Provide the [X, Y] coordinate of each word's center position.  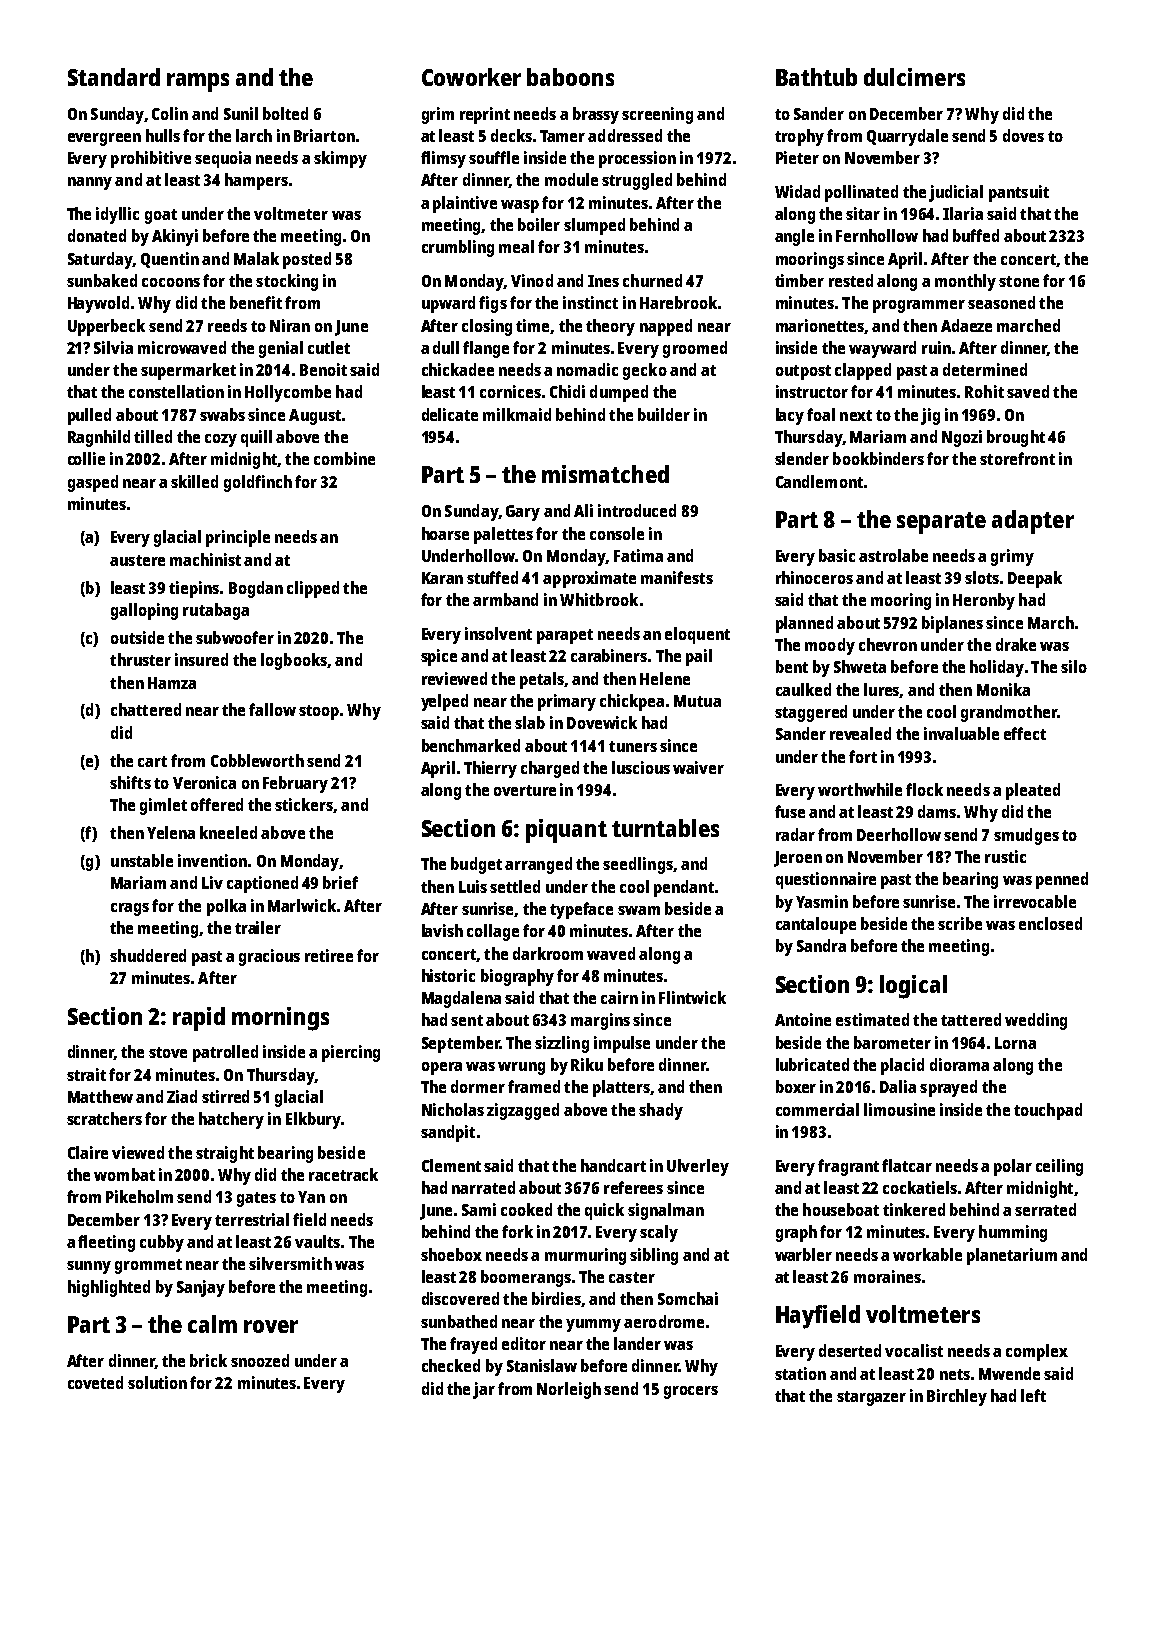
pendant [684, 888]
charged [550, 769]
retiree [329, 955]
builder [664, 414]
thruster [140, 659]
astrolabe [893, 555]
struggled [637, 181]
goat [161, 216]
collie [86, 458]
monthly [965, 282]
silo [1074, 666]
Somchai [688, 1298]
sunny [89, 1267]
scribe [960, 923]
